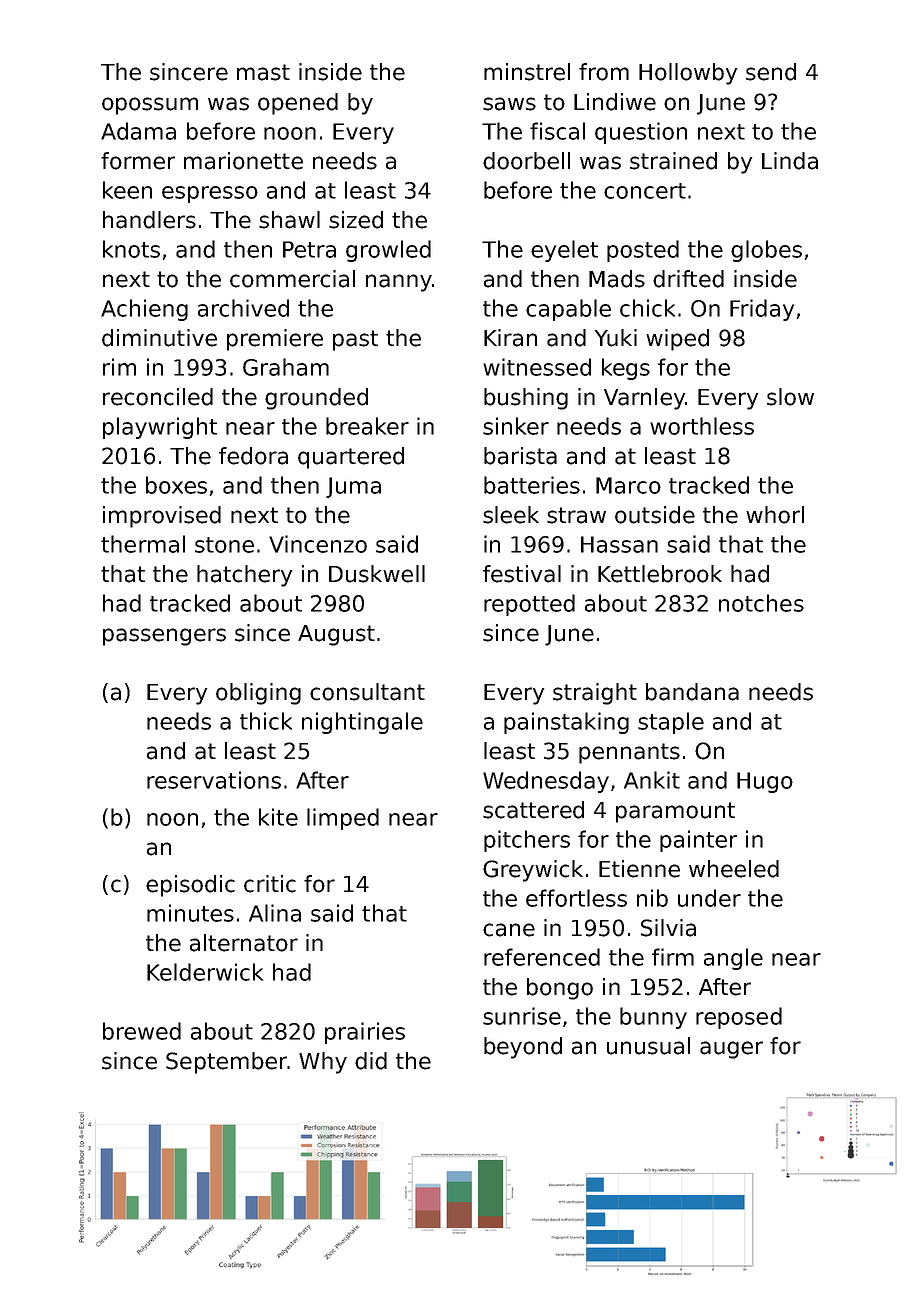 The width and height of the screenshot is (924, 1311). Describe the element at coordinates (244, 943) in the screenshot. I see `alternator` at that location.
